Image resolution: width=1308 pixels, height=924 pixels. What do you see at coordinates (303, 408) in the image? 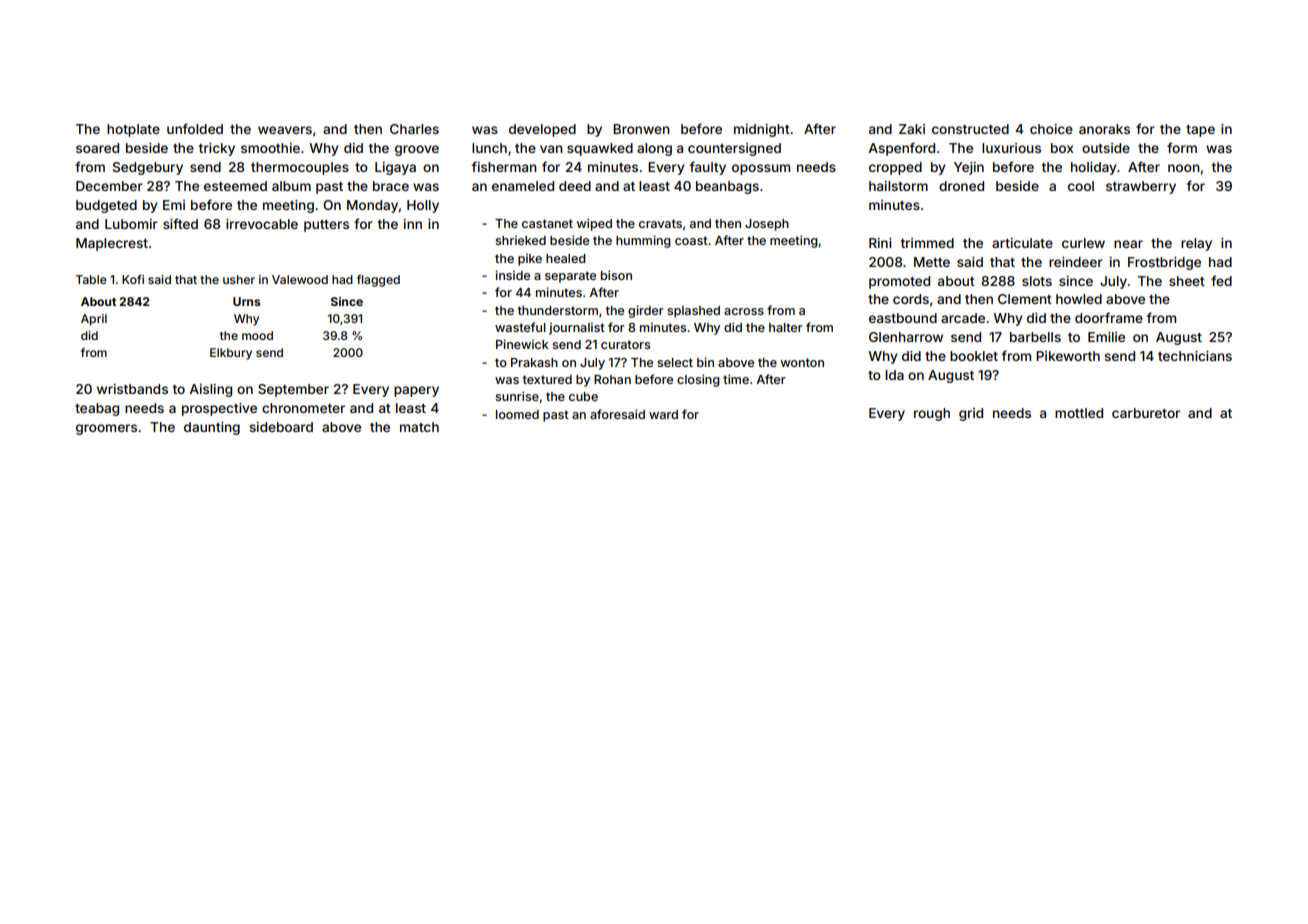
I see `chronometer` at bounding box center [303, 408].
